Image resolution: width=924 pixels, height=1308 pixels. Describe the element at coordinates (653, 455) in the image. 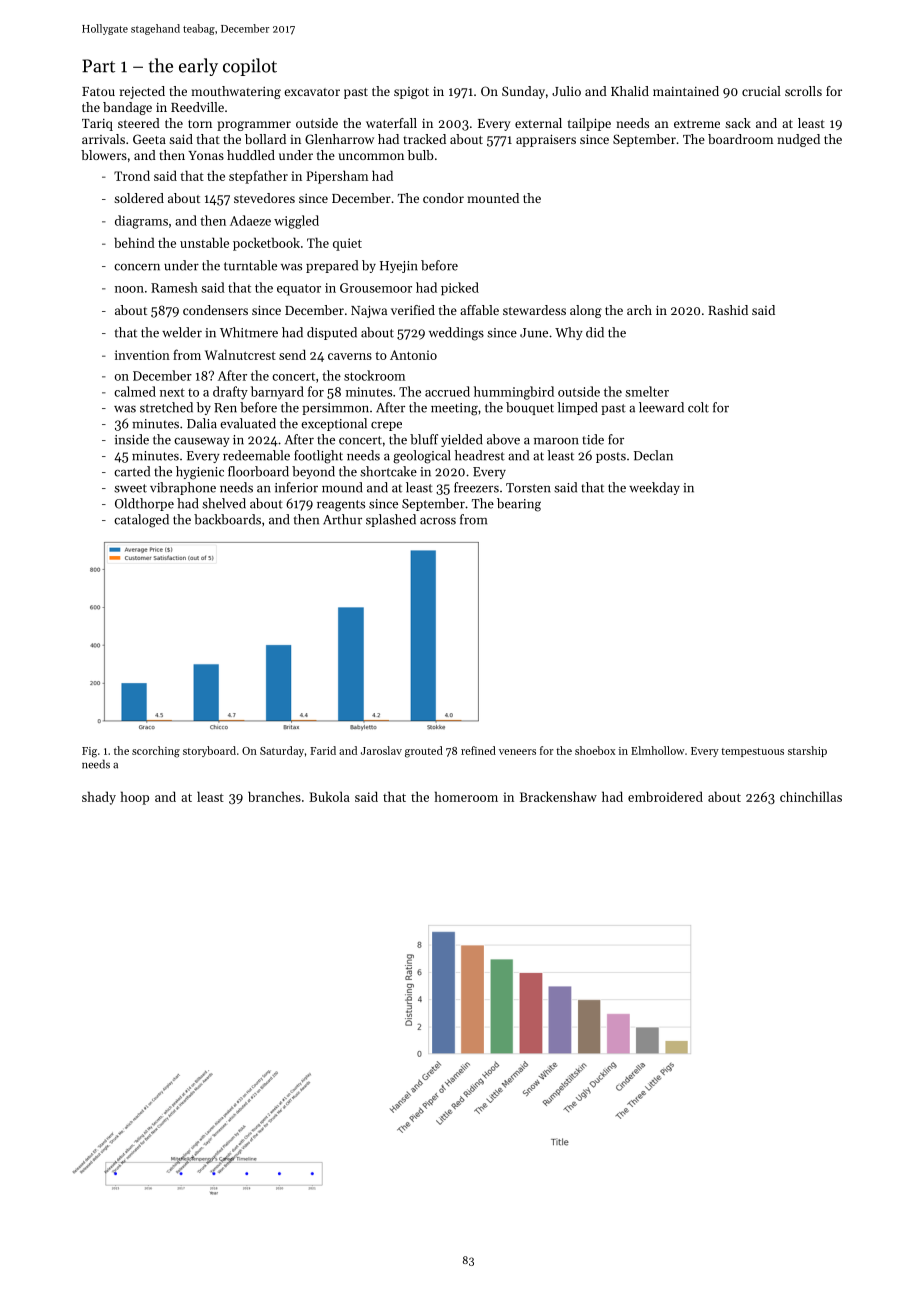

I see `Declan` at that location.
